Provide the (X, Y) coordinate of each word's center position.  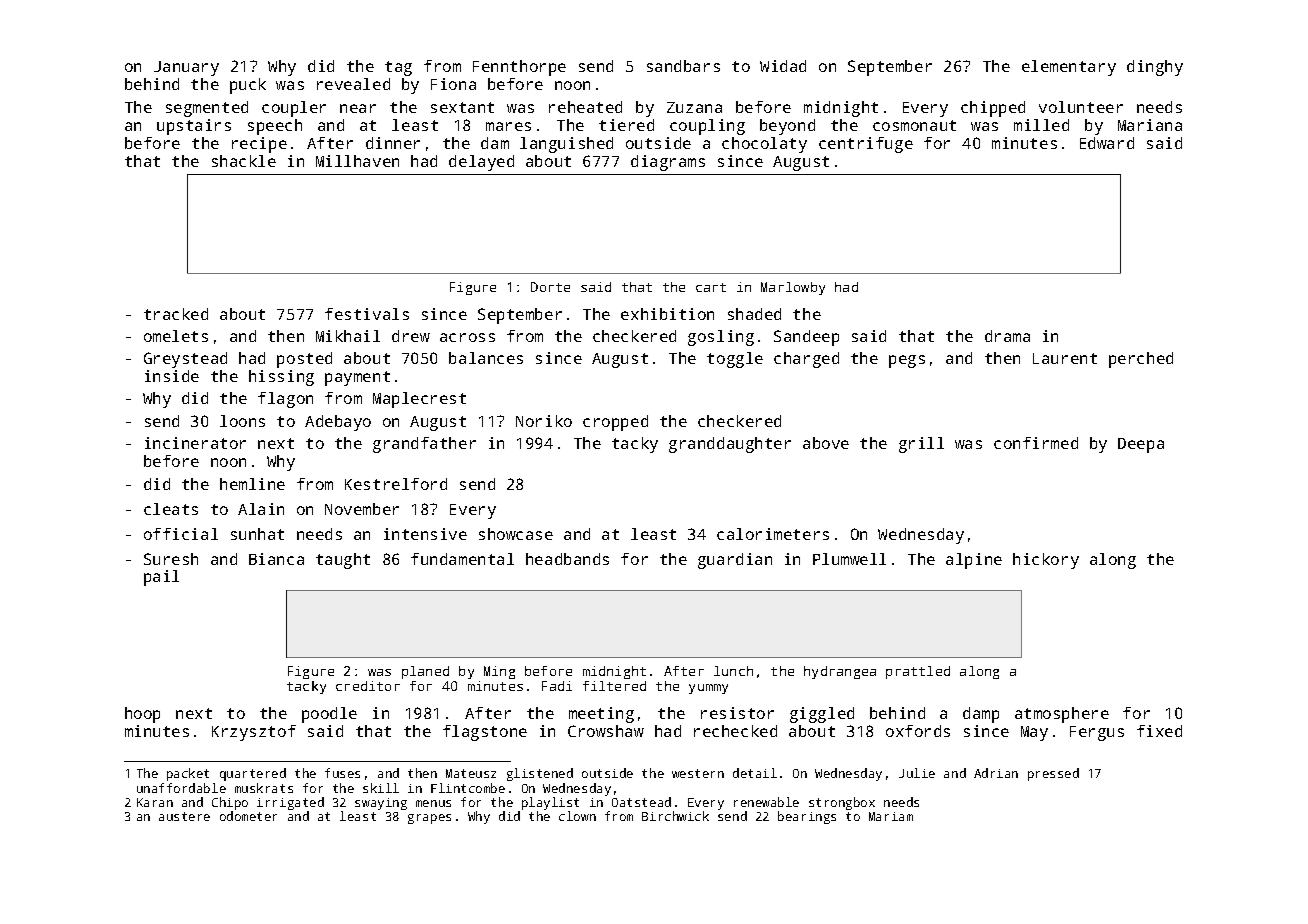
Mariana (1150, 125)
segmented (207, 109)
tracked (176, 314)
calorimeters (773, 534)
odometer (248, 816)
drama (1007, 336)
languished (566, 145)
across (467, 337)
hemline (252, 484)
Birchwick (675, 816)
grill (921, 445)
